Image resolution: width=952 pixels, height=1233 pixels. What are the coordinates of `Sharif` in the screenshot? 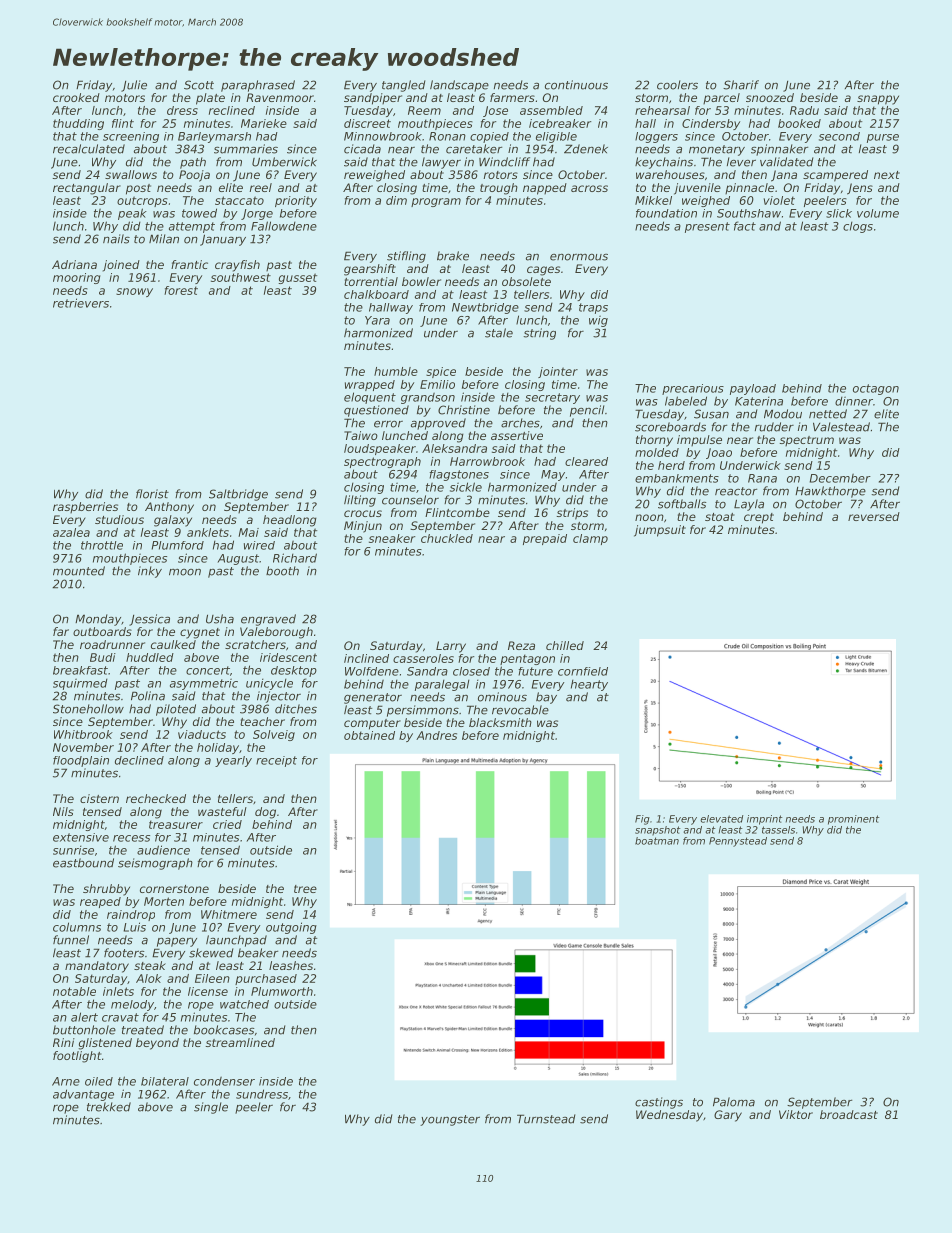 It's located at (741, 85).
